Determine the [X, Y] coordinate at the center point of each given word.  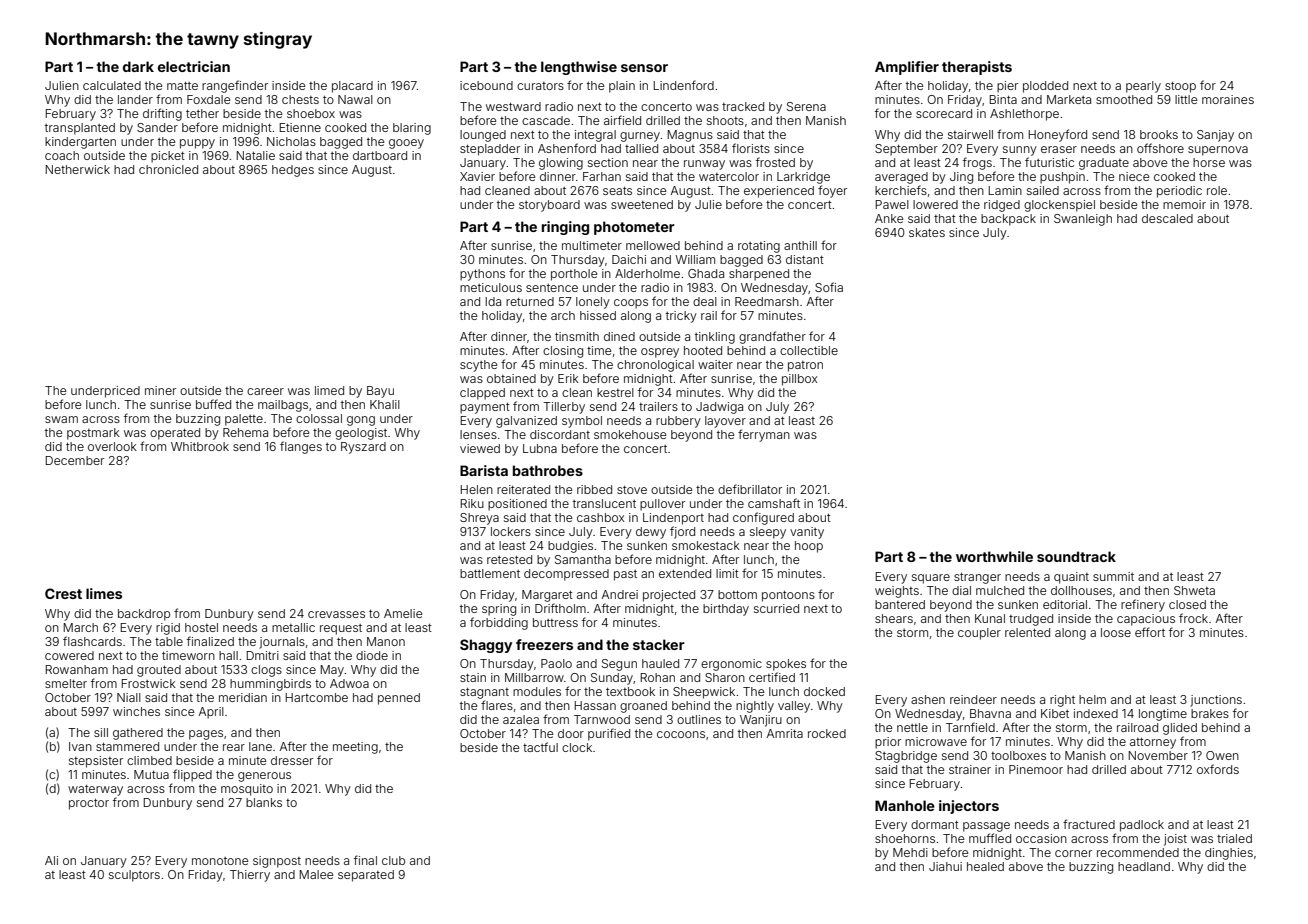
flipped [192, 775]
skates [927, 232]
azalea [521, 719]
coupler [979, 634]
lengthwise [579, 68]
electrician [194, 66]
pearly [1143, 87]
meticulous [491, 287]
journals [282, 643]
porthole [574, 275]
